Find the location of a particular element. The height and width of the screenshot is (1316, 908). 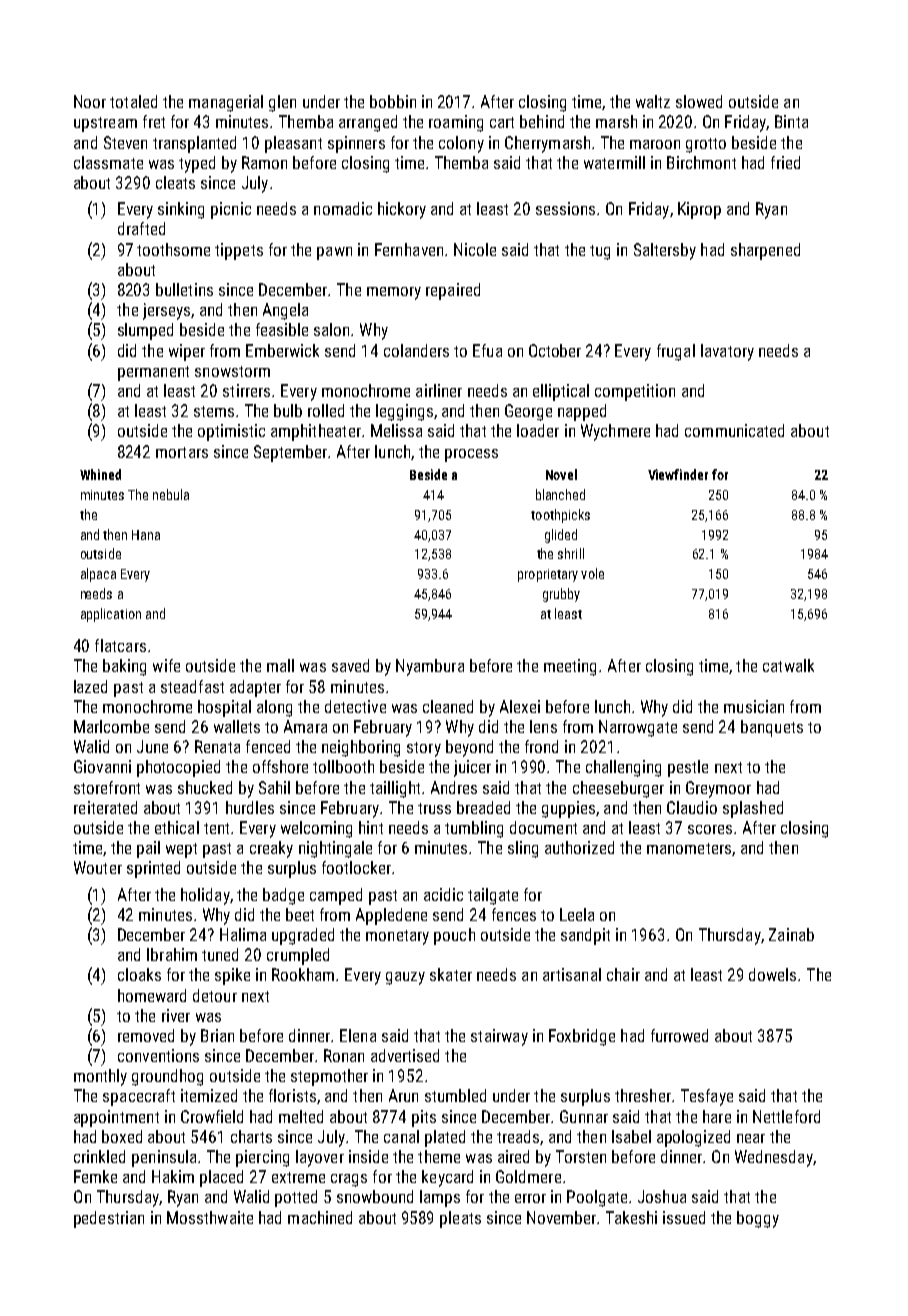

transplanted is located at coordinates (194, 144).
